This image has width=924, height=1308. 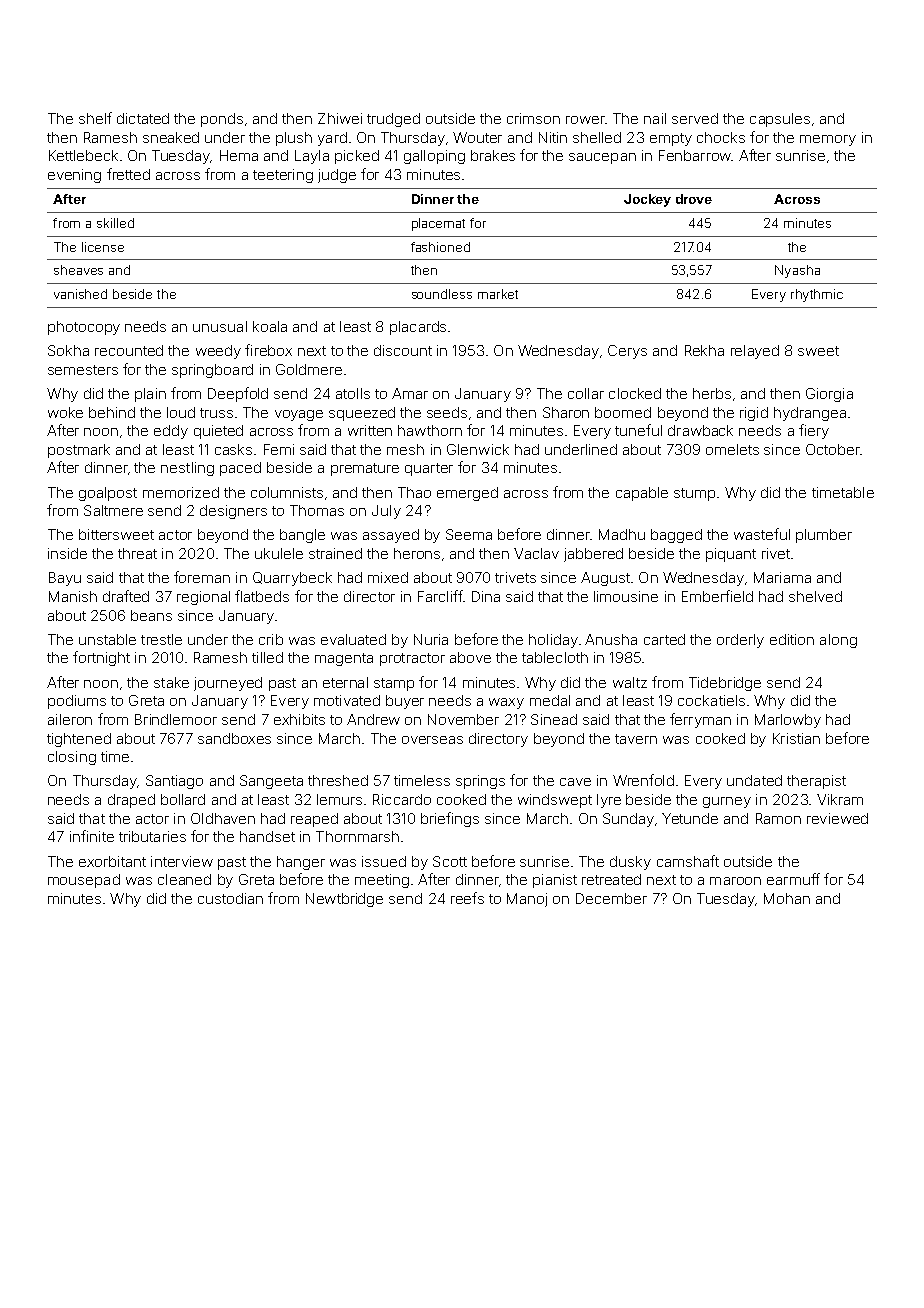 I want to click on memory, so click(x=828, y=140).
